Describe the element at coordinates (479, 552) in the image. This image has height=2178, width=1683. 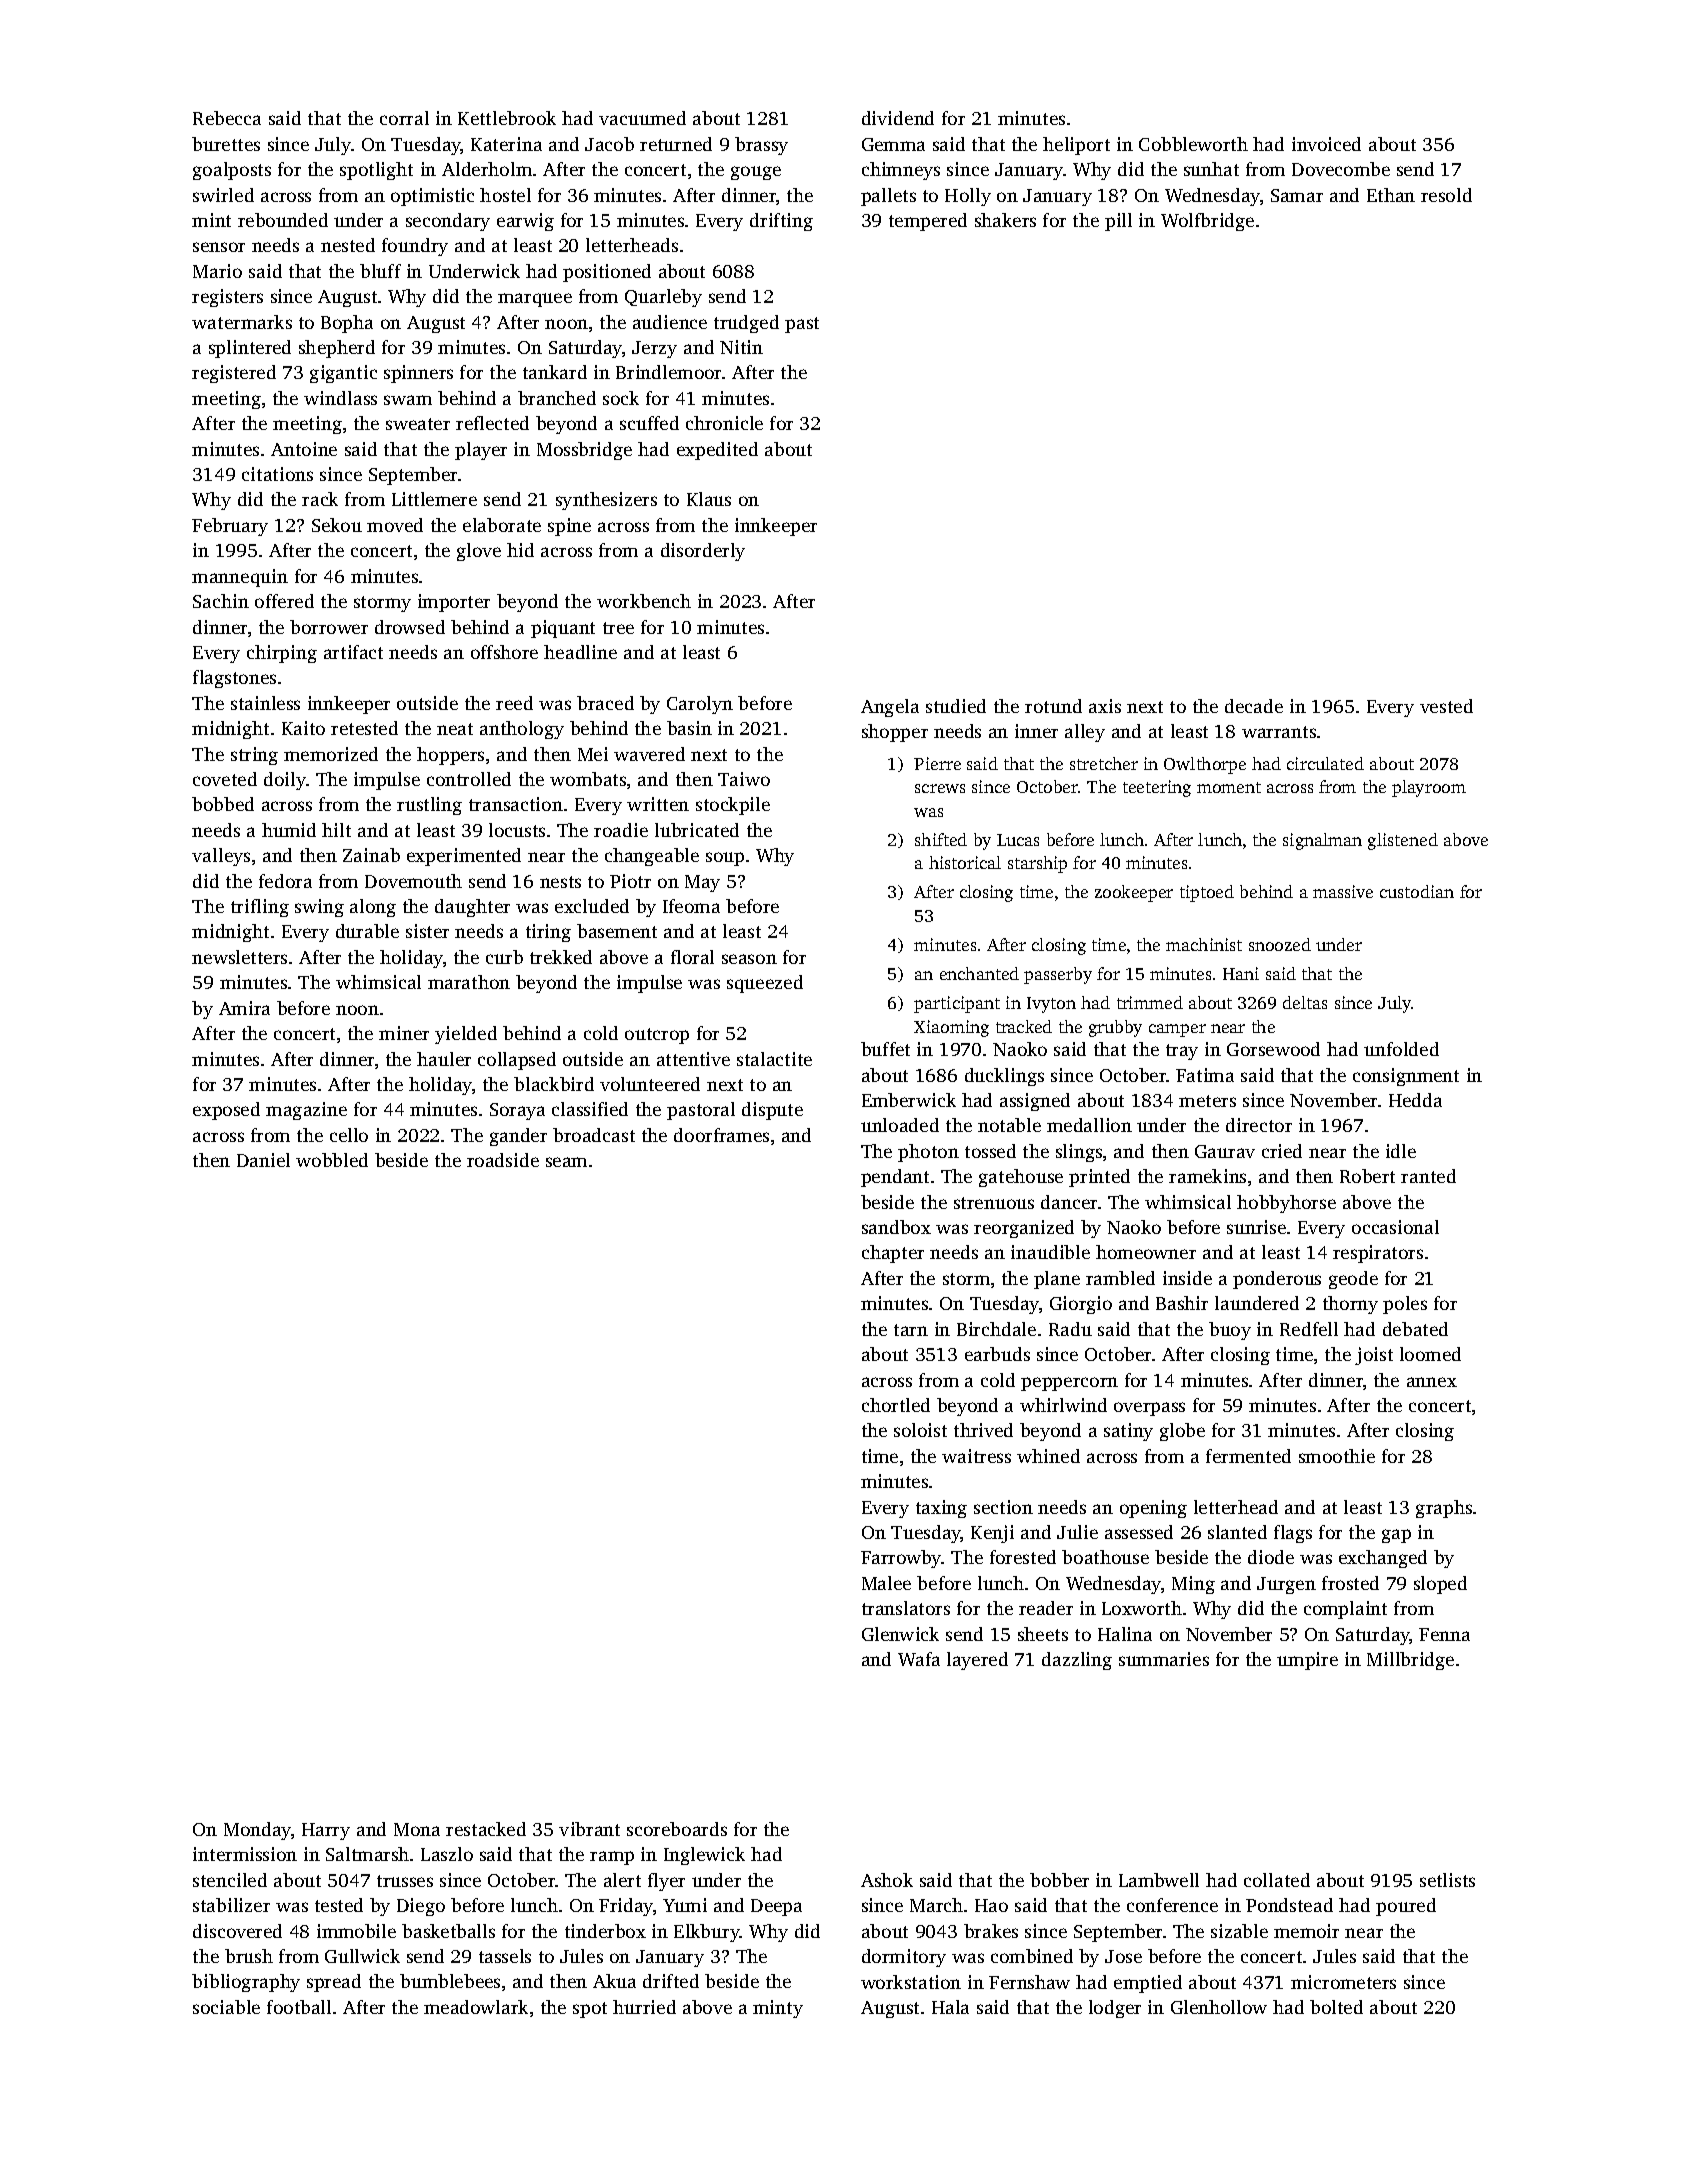
I see `glove` at that location.
